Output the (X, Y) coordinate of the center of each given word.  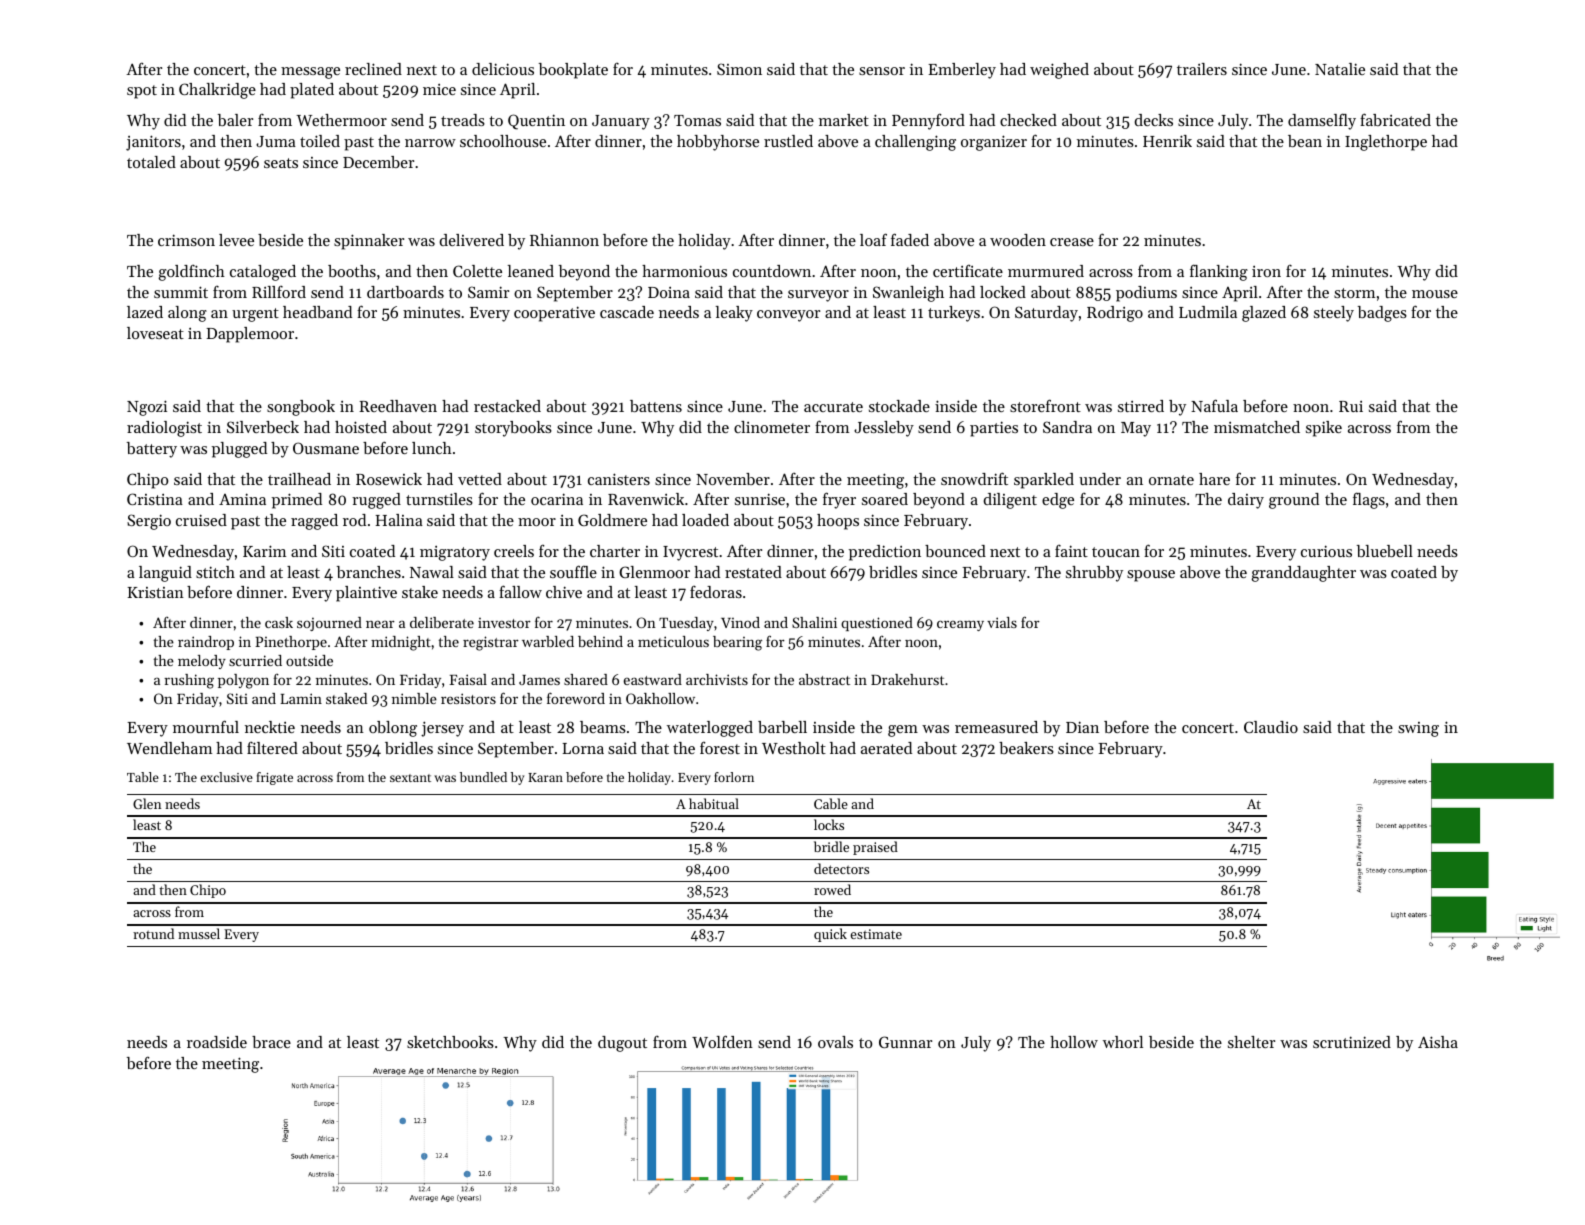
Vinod (740, 622)
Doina (669, 292)
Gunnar (905, 1042)
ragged (314, 522)
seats (281, 163)
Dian (1082, 727)
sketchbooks (450, 1042)
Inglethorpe (1386, 143)
